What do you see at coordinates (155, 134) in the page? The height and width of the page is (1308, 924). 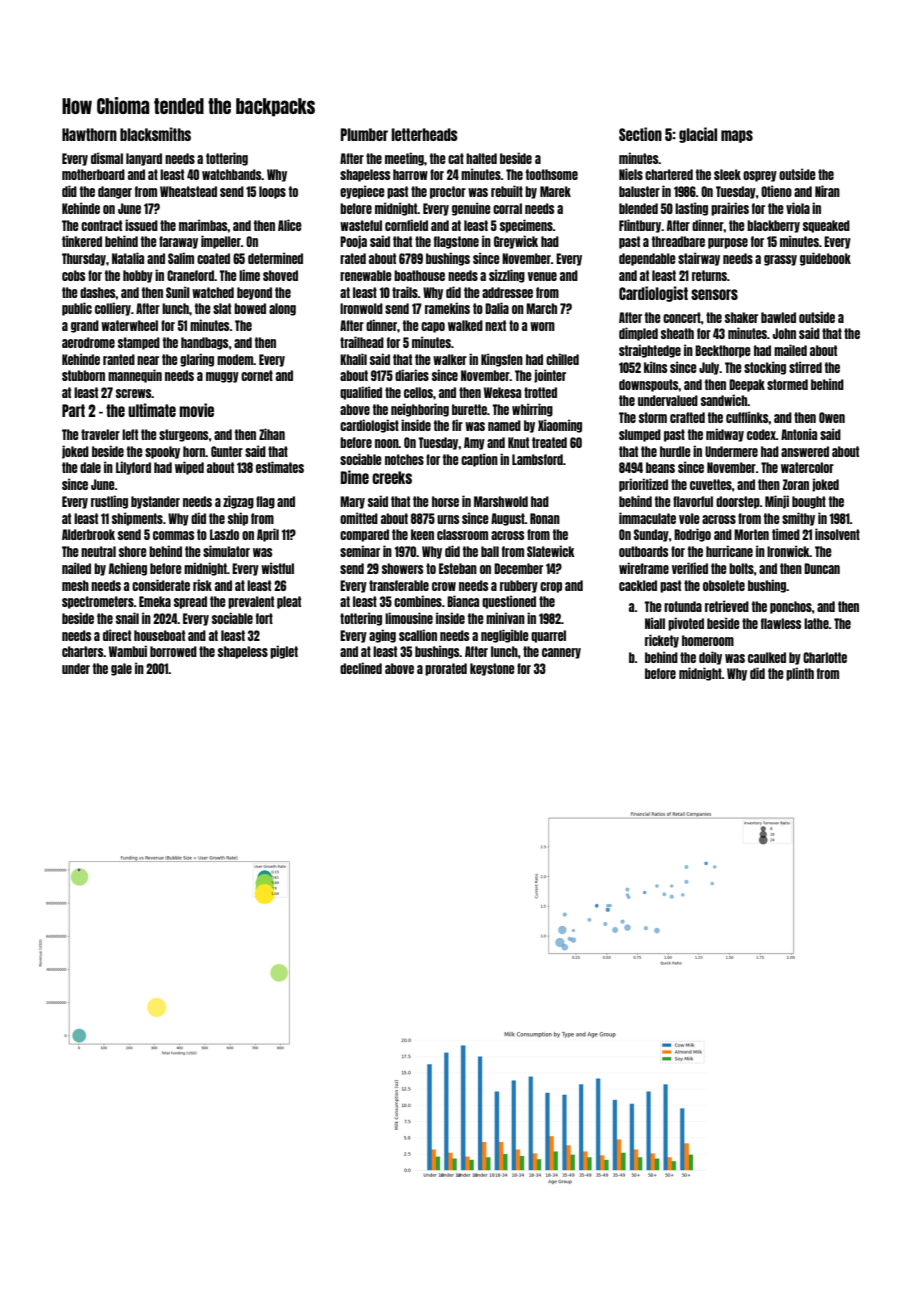 I see `blacksmiths` at bounding box center [155, 134].
